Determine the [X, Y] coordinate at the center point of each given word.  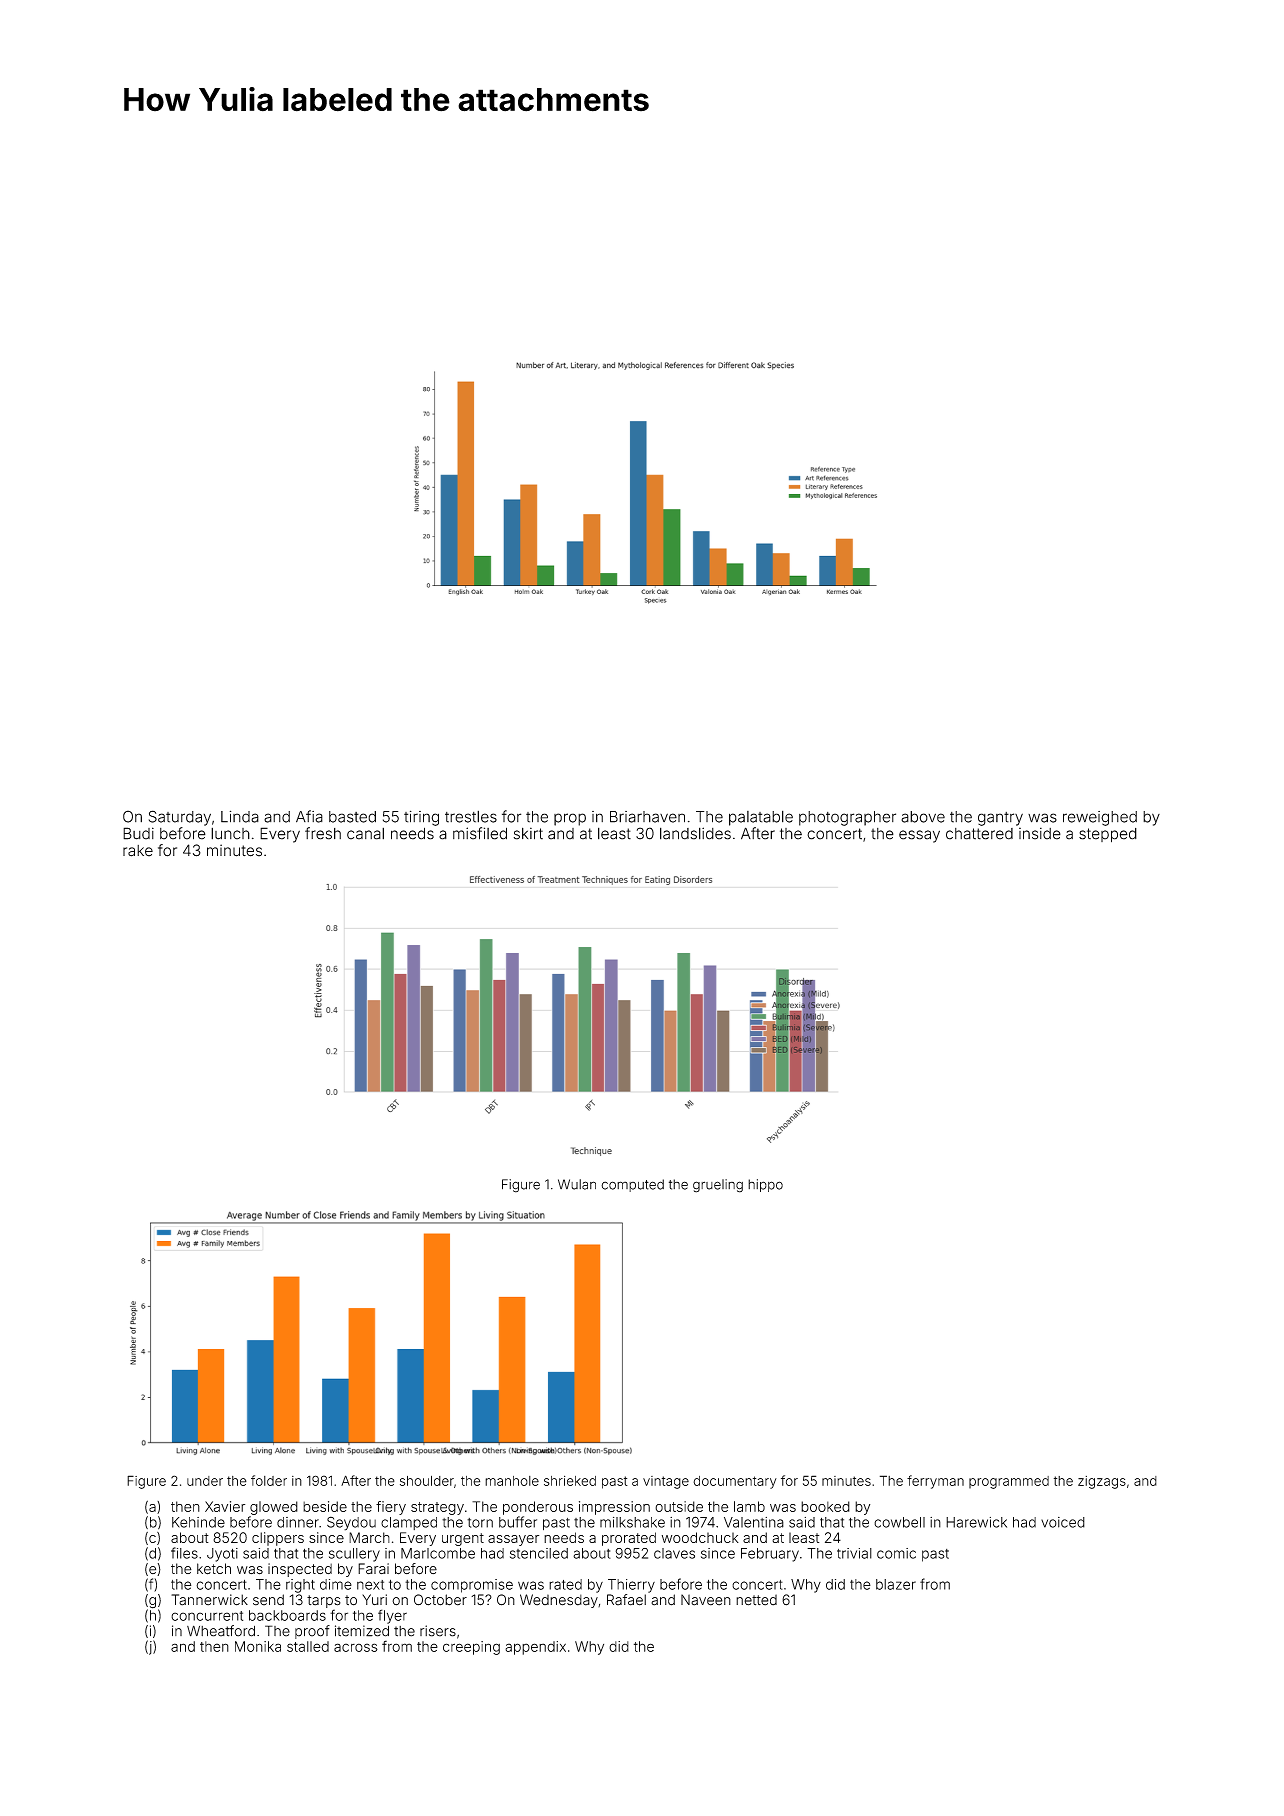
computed [632, 1185]
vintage [666, 1482]
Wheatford [221, 1631]
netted [756, 1600]
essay [919, 836]
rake [138, 851]
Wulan [577, 1184]
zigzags [1102, 1482]
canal [365, 833]
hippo [765, 1185]
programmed [1009, 1482]
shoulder [427, 1480]
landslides [695, 833]
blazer [896, 1584]
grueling [718, 1186]
